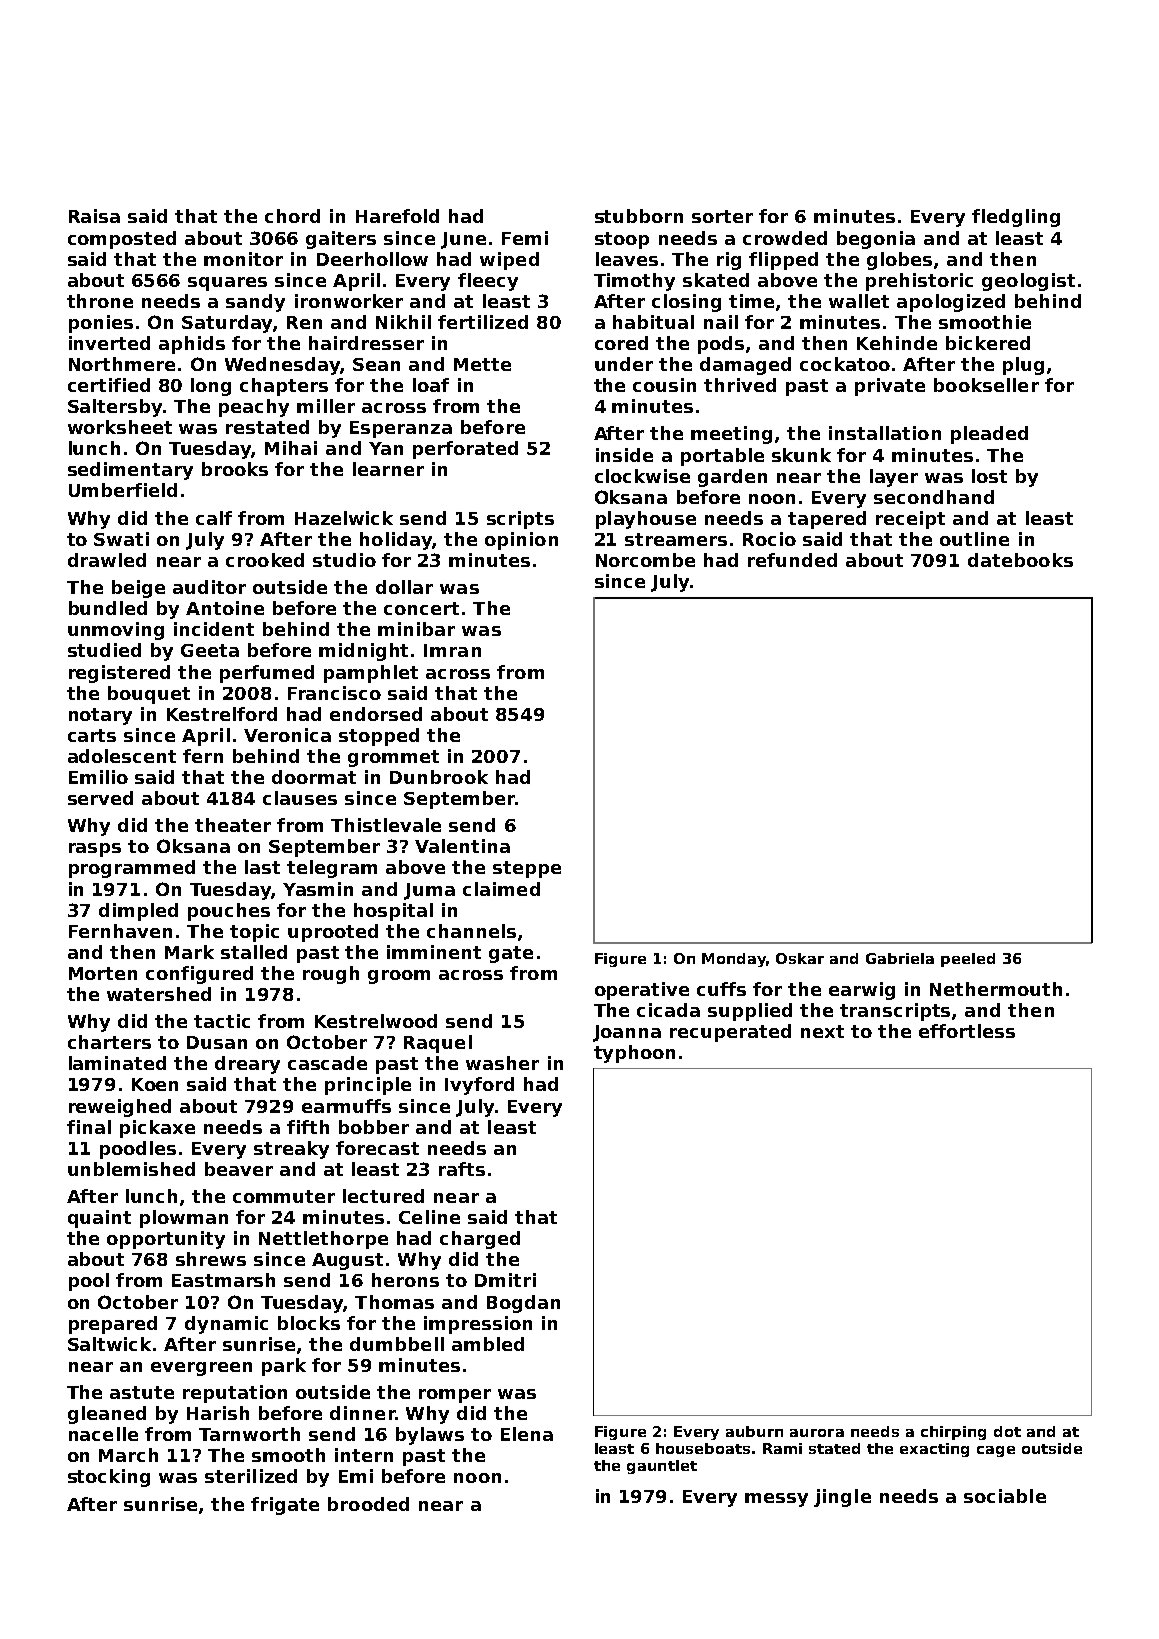 The width and height of the screenshot is (1159, 1639). What do you see at coordinates (722, 216) in the screenshot?
I see `sorter` at bounding box center [722, 216].
